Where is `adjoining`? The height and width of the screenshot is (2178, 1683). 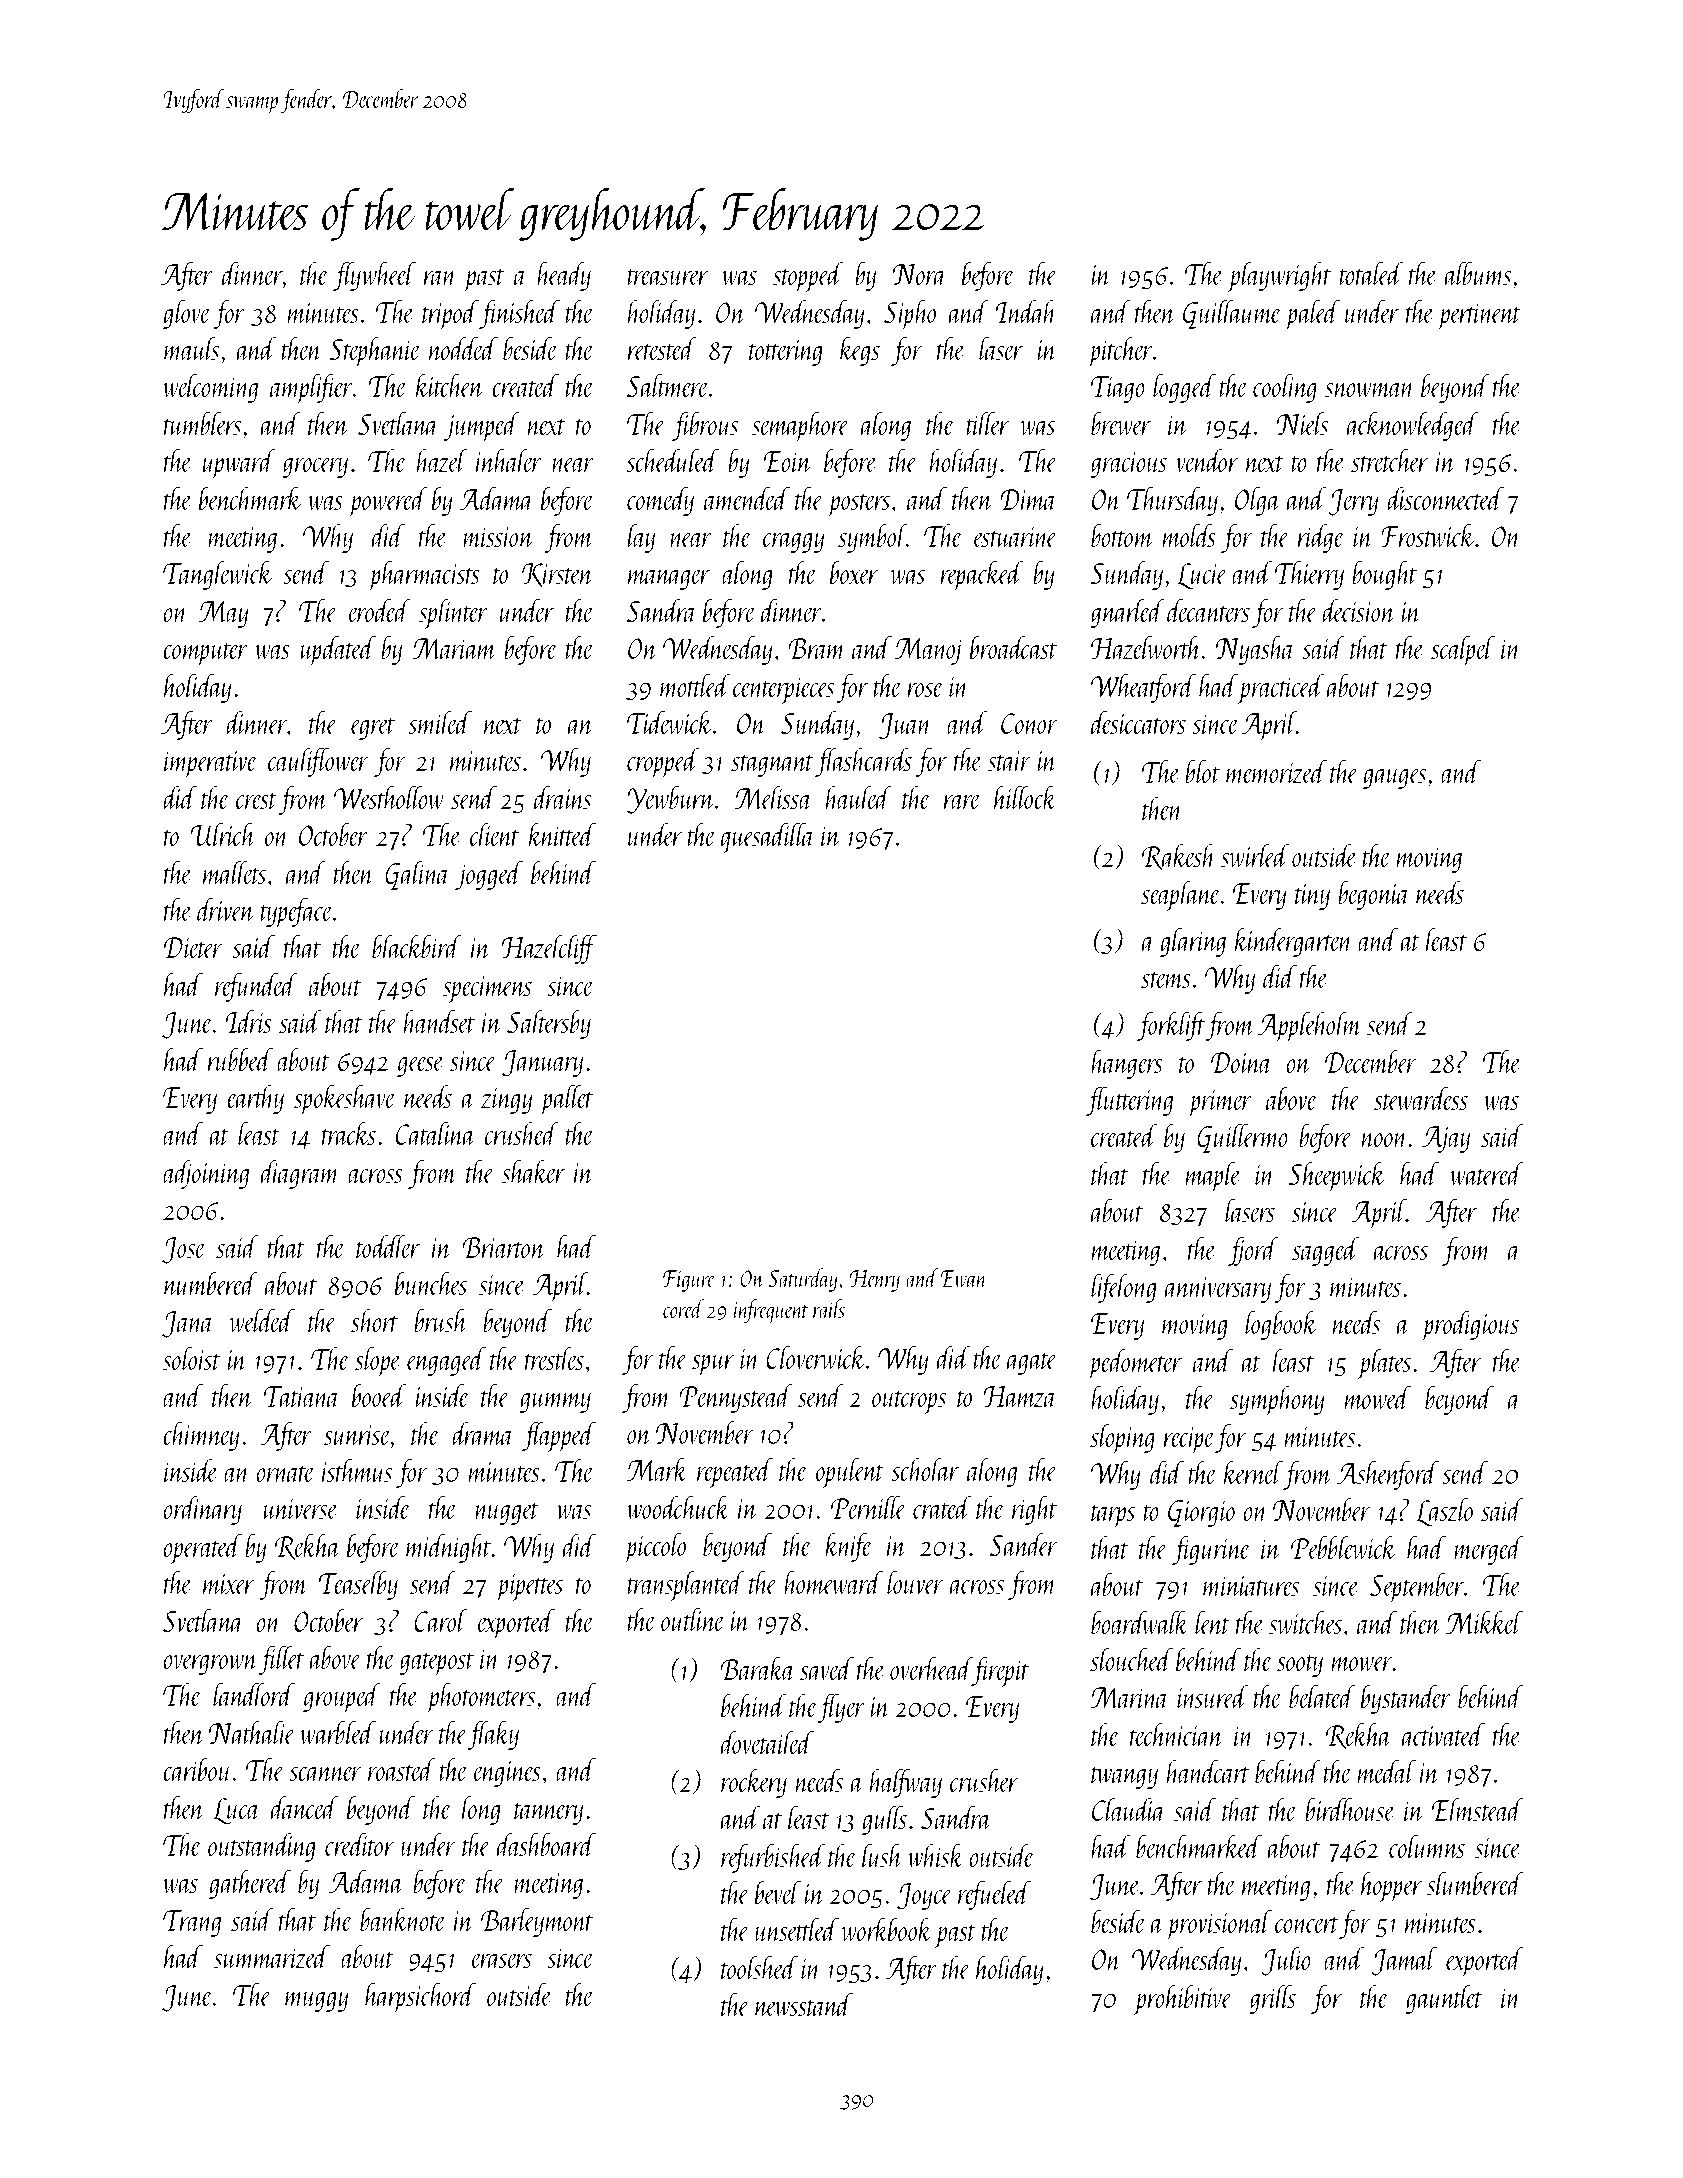
adjoining is located at coordinates (206, 1174).
